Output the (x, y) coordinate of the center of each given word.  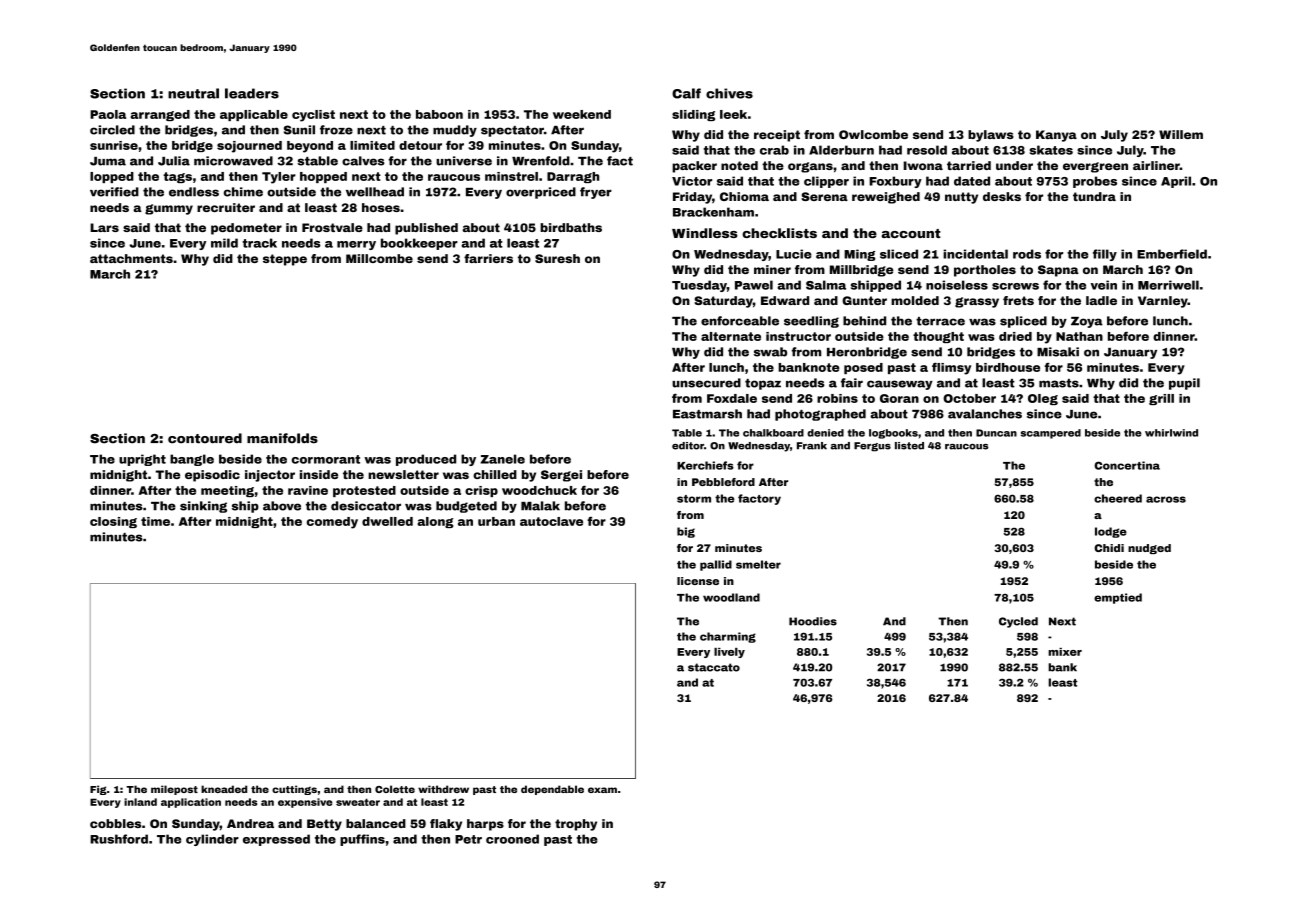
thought (938, 337)
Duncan (996, 433)
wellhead (375, 192)
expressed (276, 840)
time (155, 521)
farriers (488, 258)
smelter (758, 564)
